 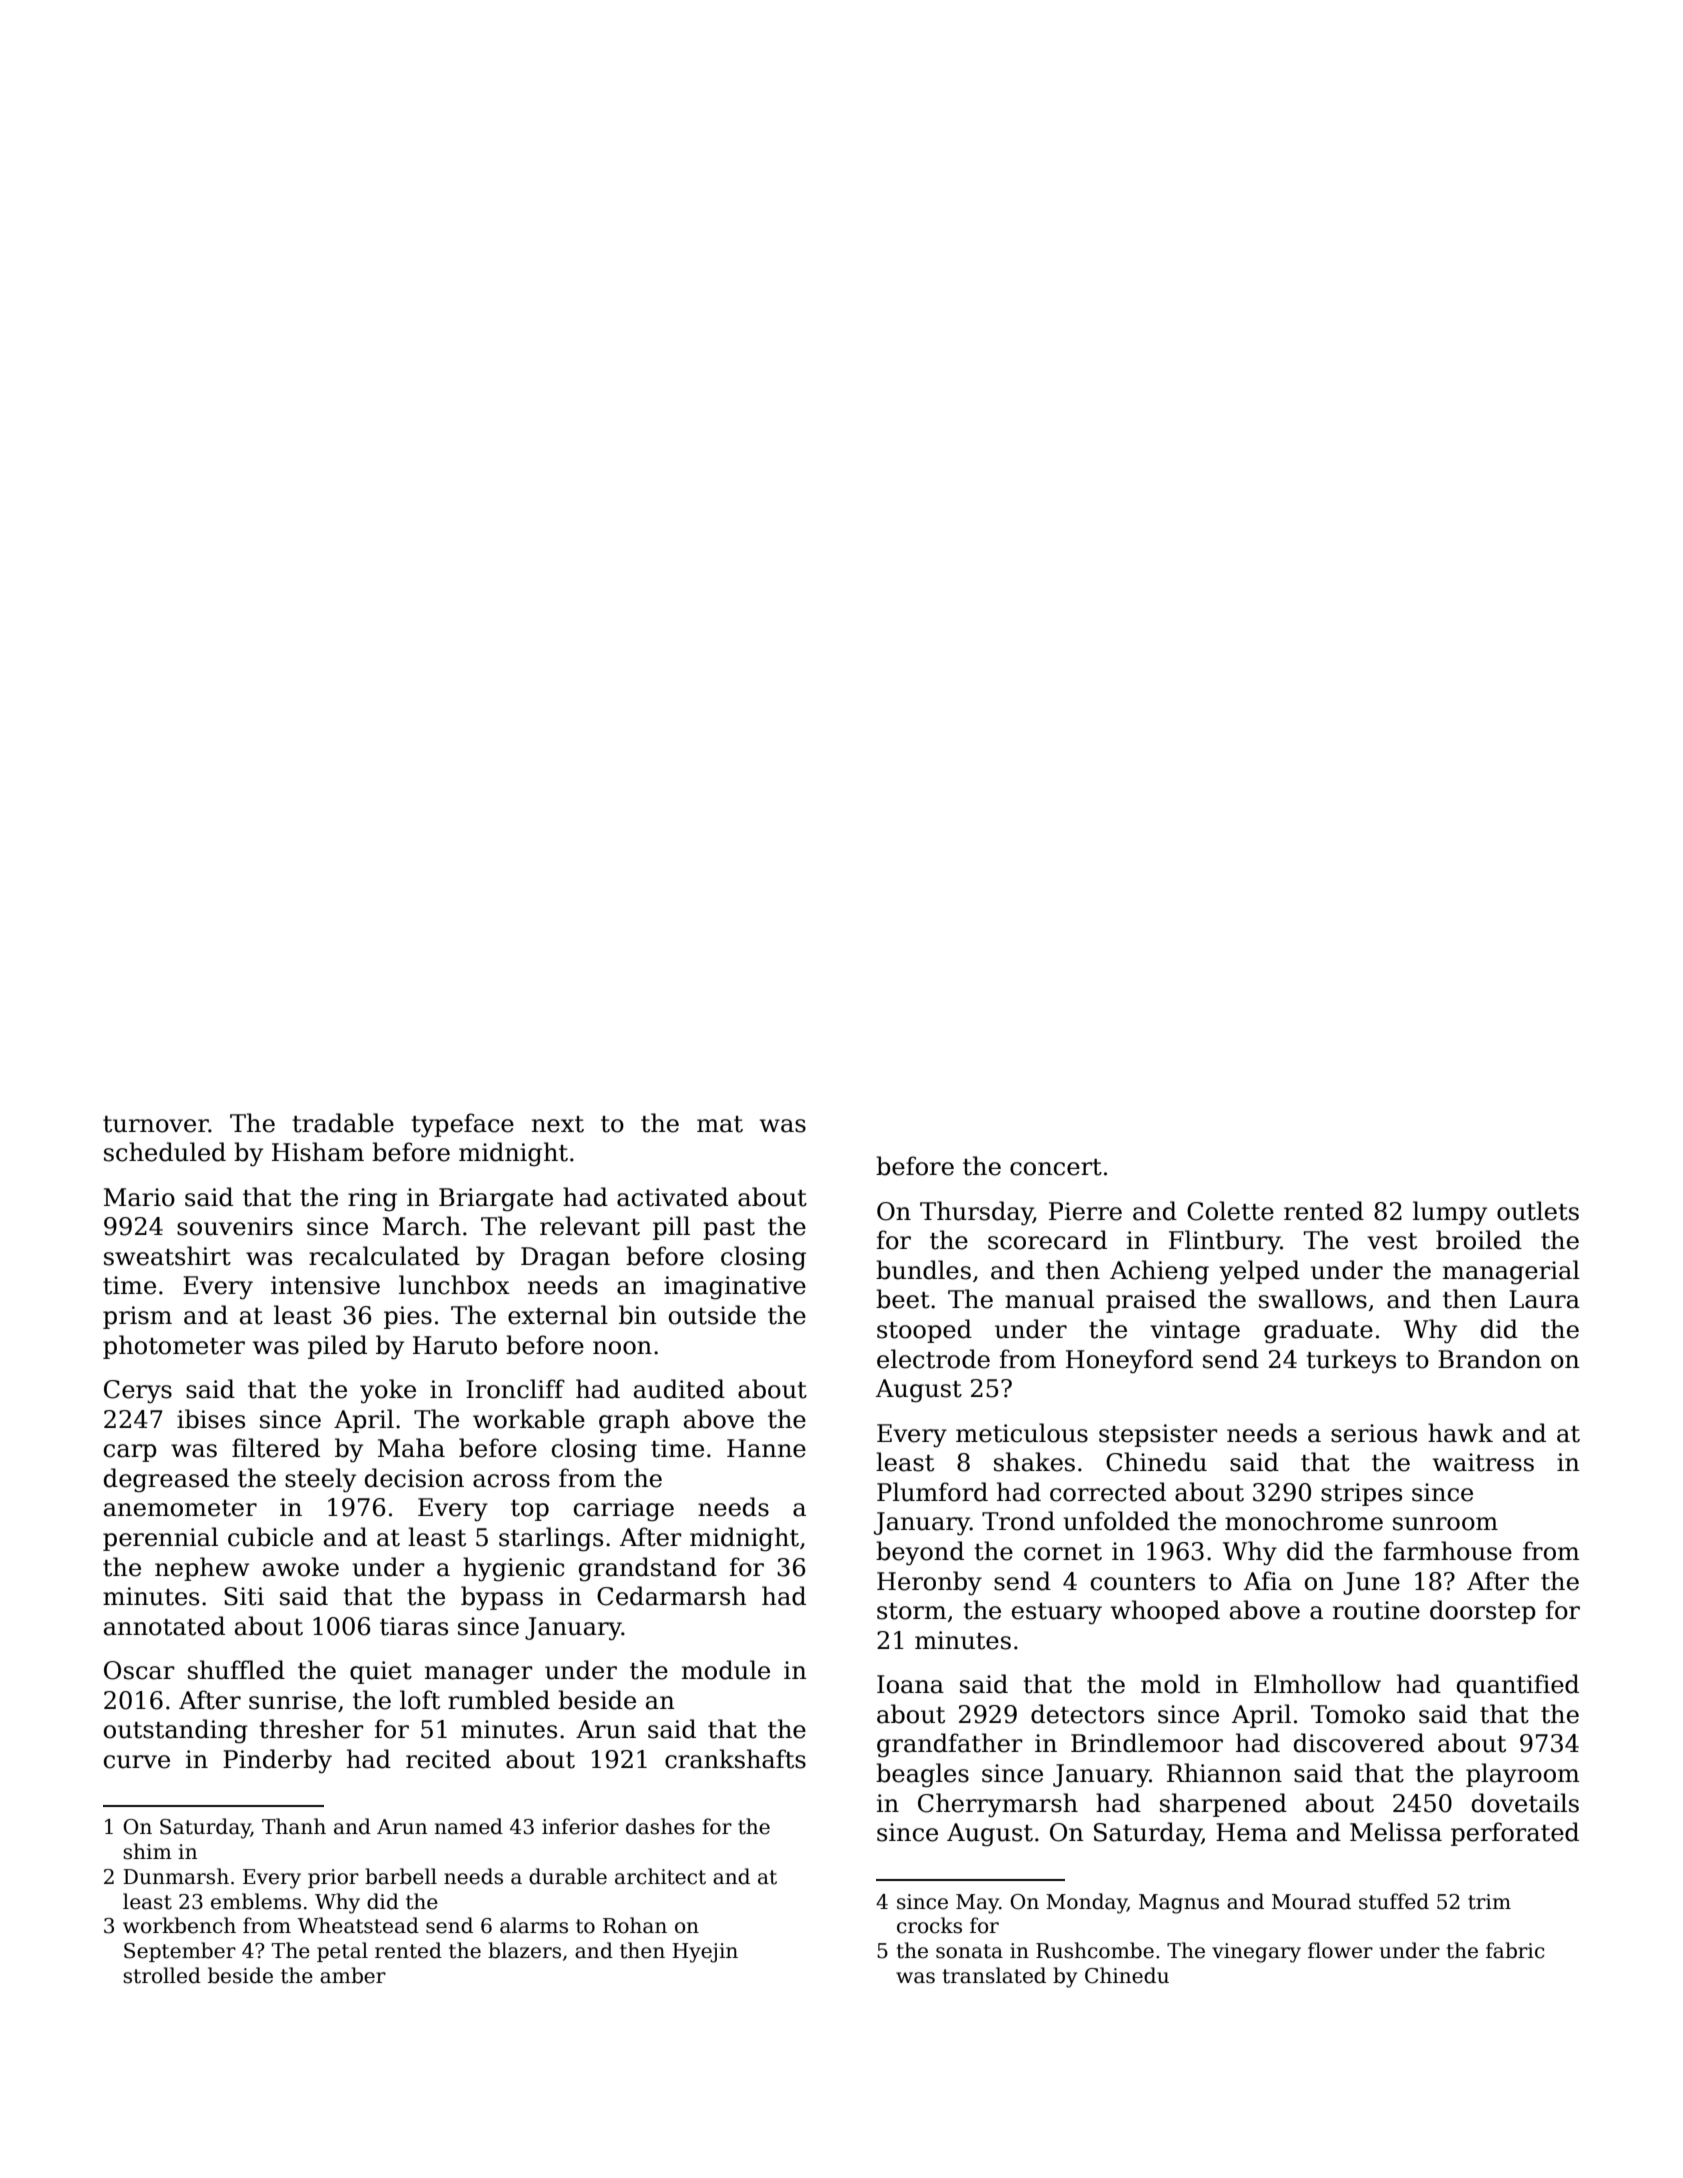 What do you see at coordinates (156, 1124) in the document?
I see `turnover` at bounding box center [156, 1124].
